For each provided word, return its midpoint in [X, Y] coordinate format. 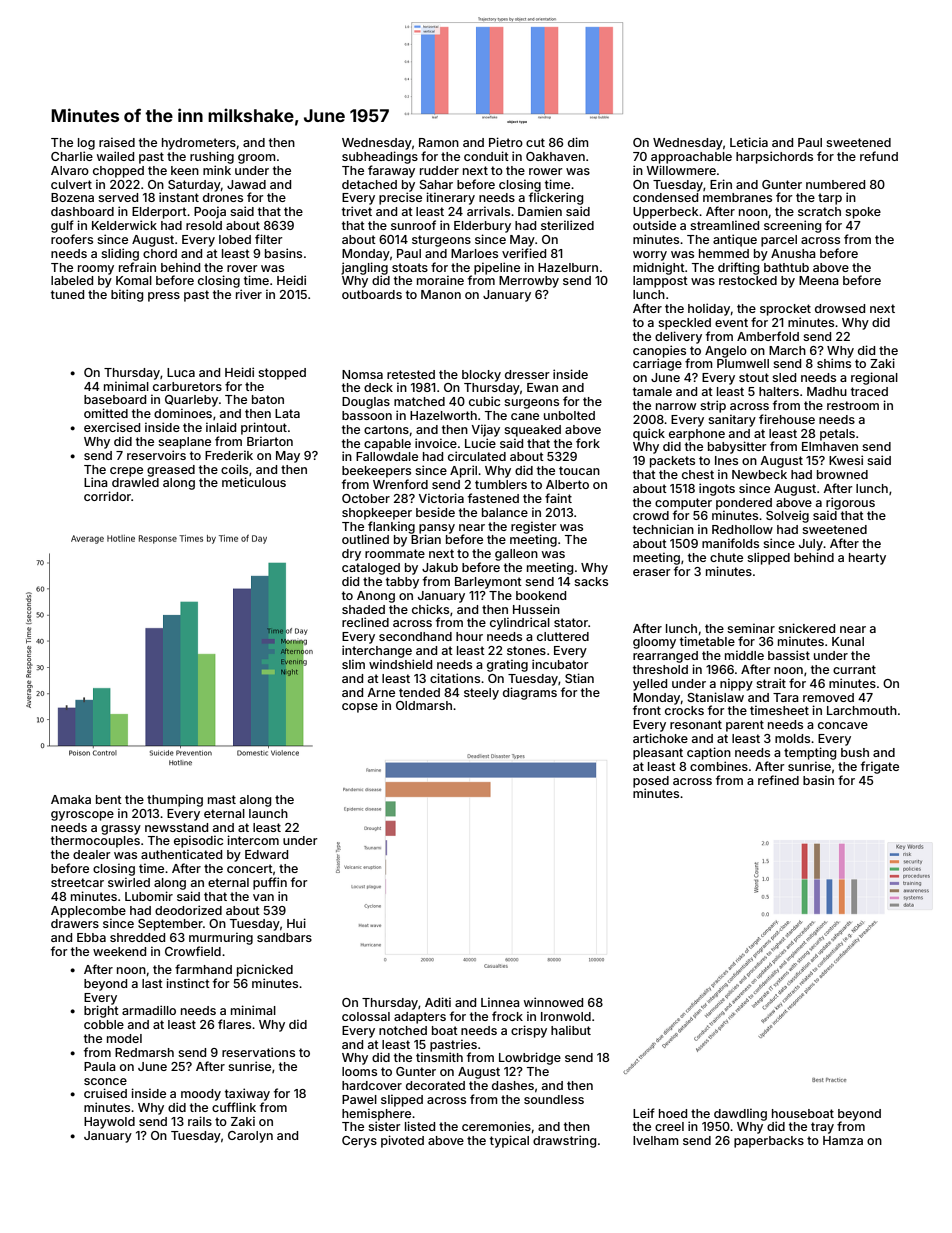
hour [469, 636]
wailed [115, 156]
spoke [863, 213]
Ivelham [656, 1140]
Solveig [787, 516]
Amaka [71, 799]
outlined [365, 539]
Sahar [436, 184]
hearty [867, 559]
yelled [650, 685]
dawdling [740, 1114]
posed [651, 782]
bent [109, 799]
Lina [96, 482]
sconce [105, 1081]
